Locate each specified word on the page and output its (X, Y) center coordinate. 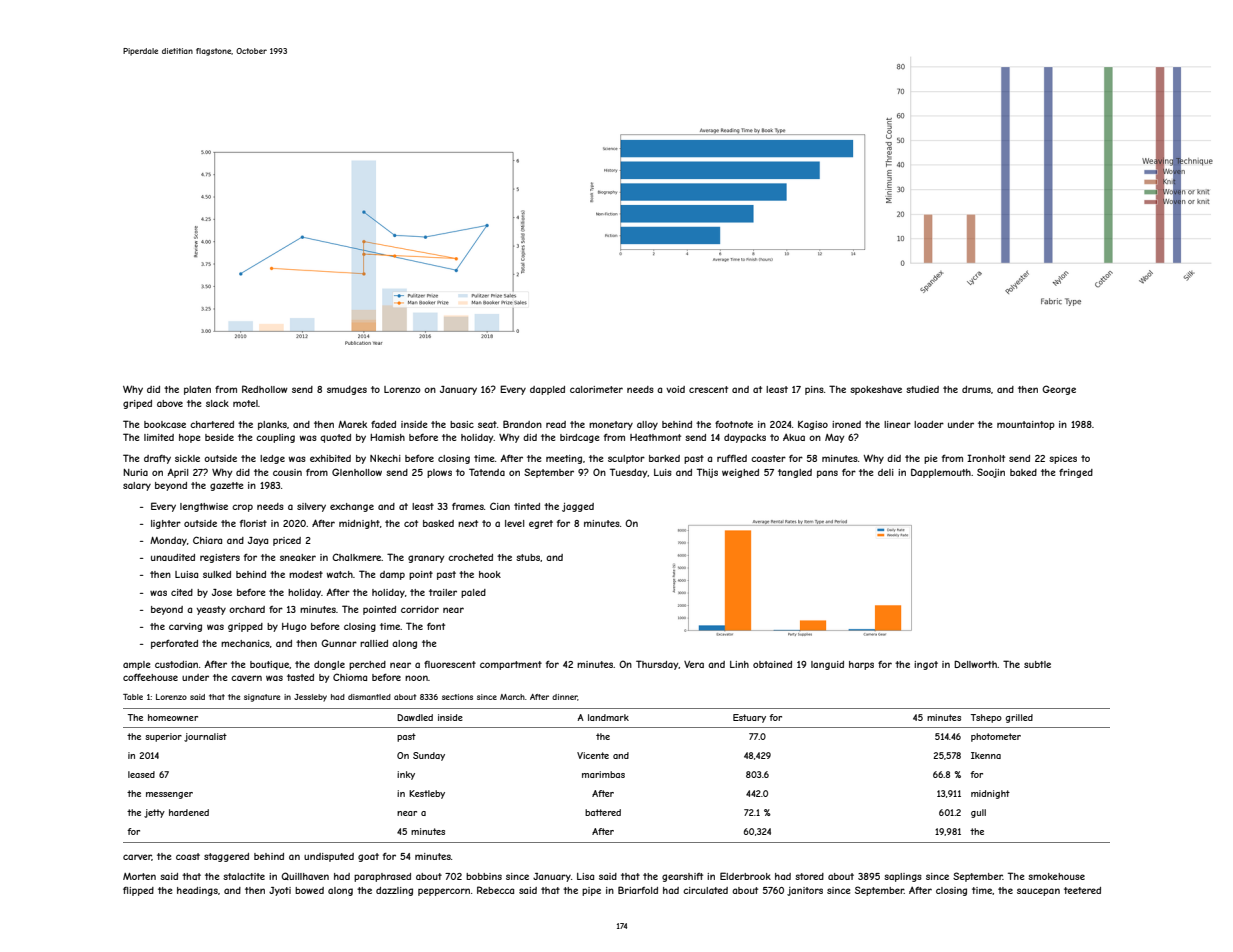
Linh (739, 664)
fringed (1076, 473)
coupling (275, 438)
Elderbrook (745, 876)
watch (340, 574)
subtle (1037, 664)
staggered (226, 857)
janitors (805, 891)
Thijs (707, 473)
